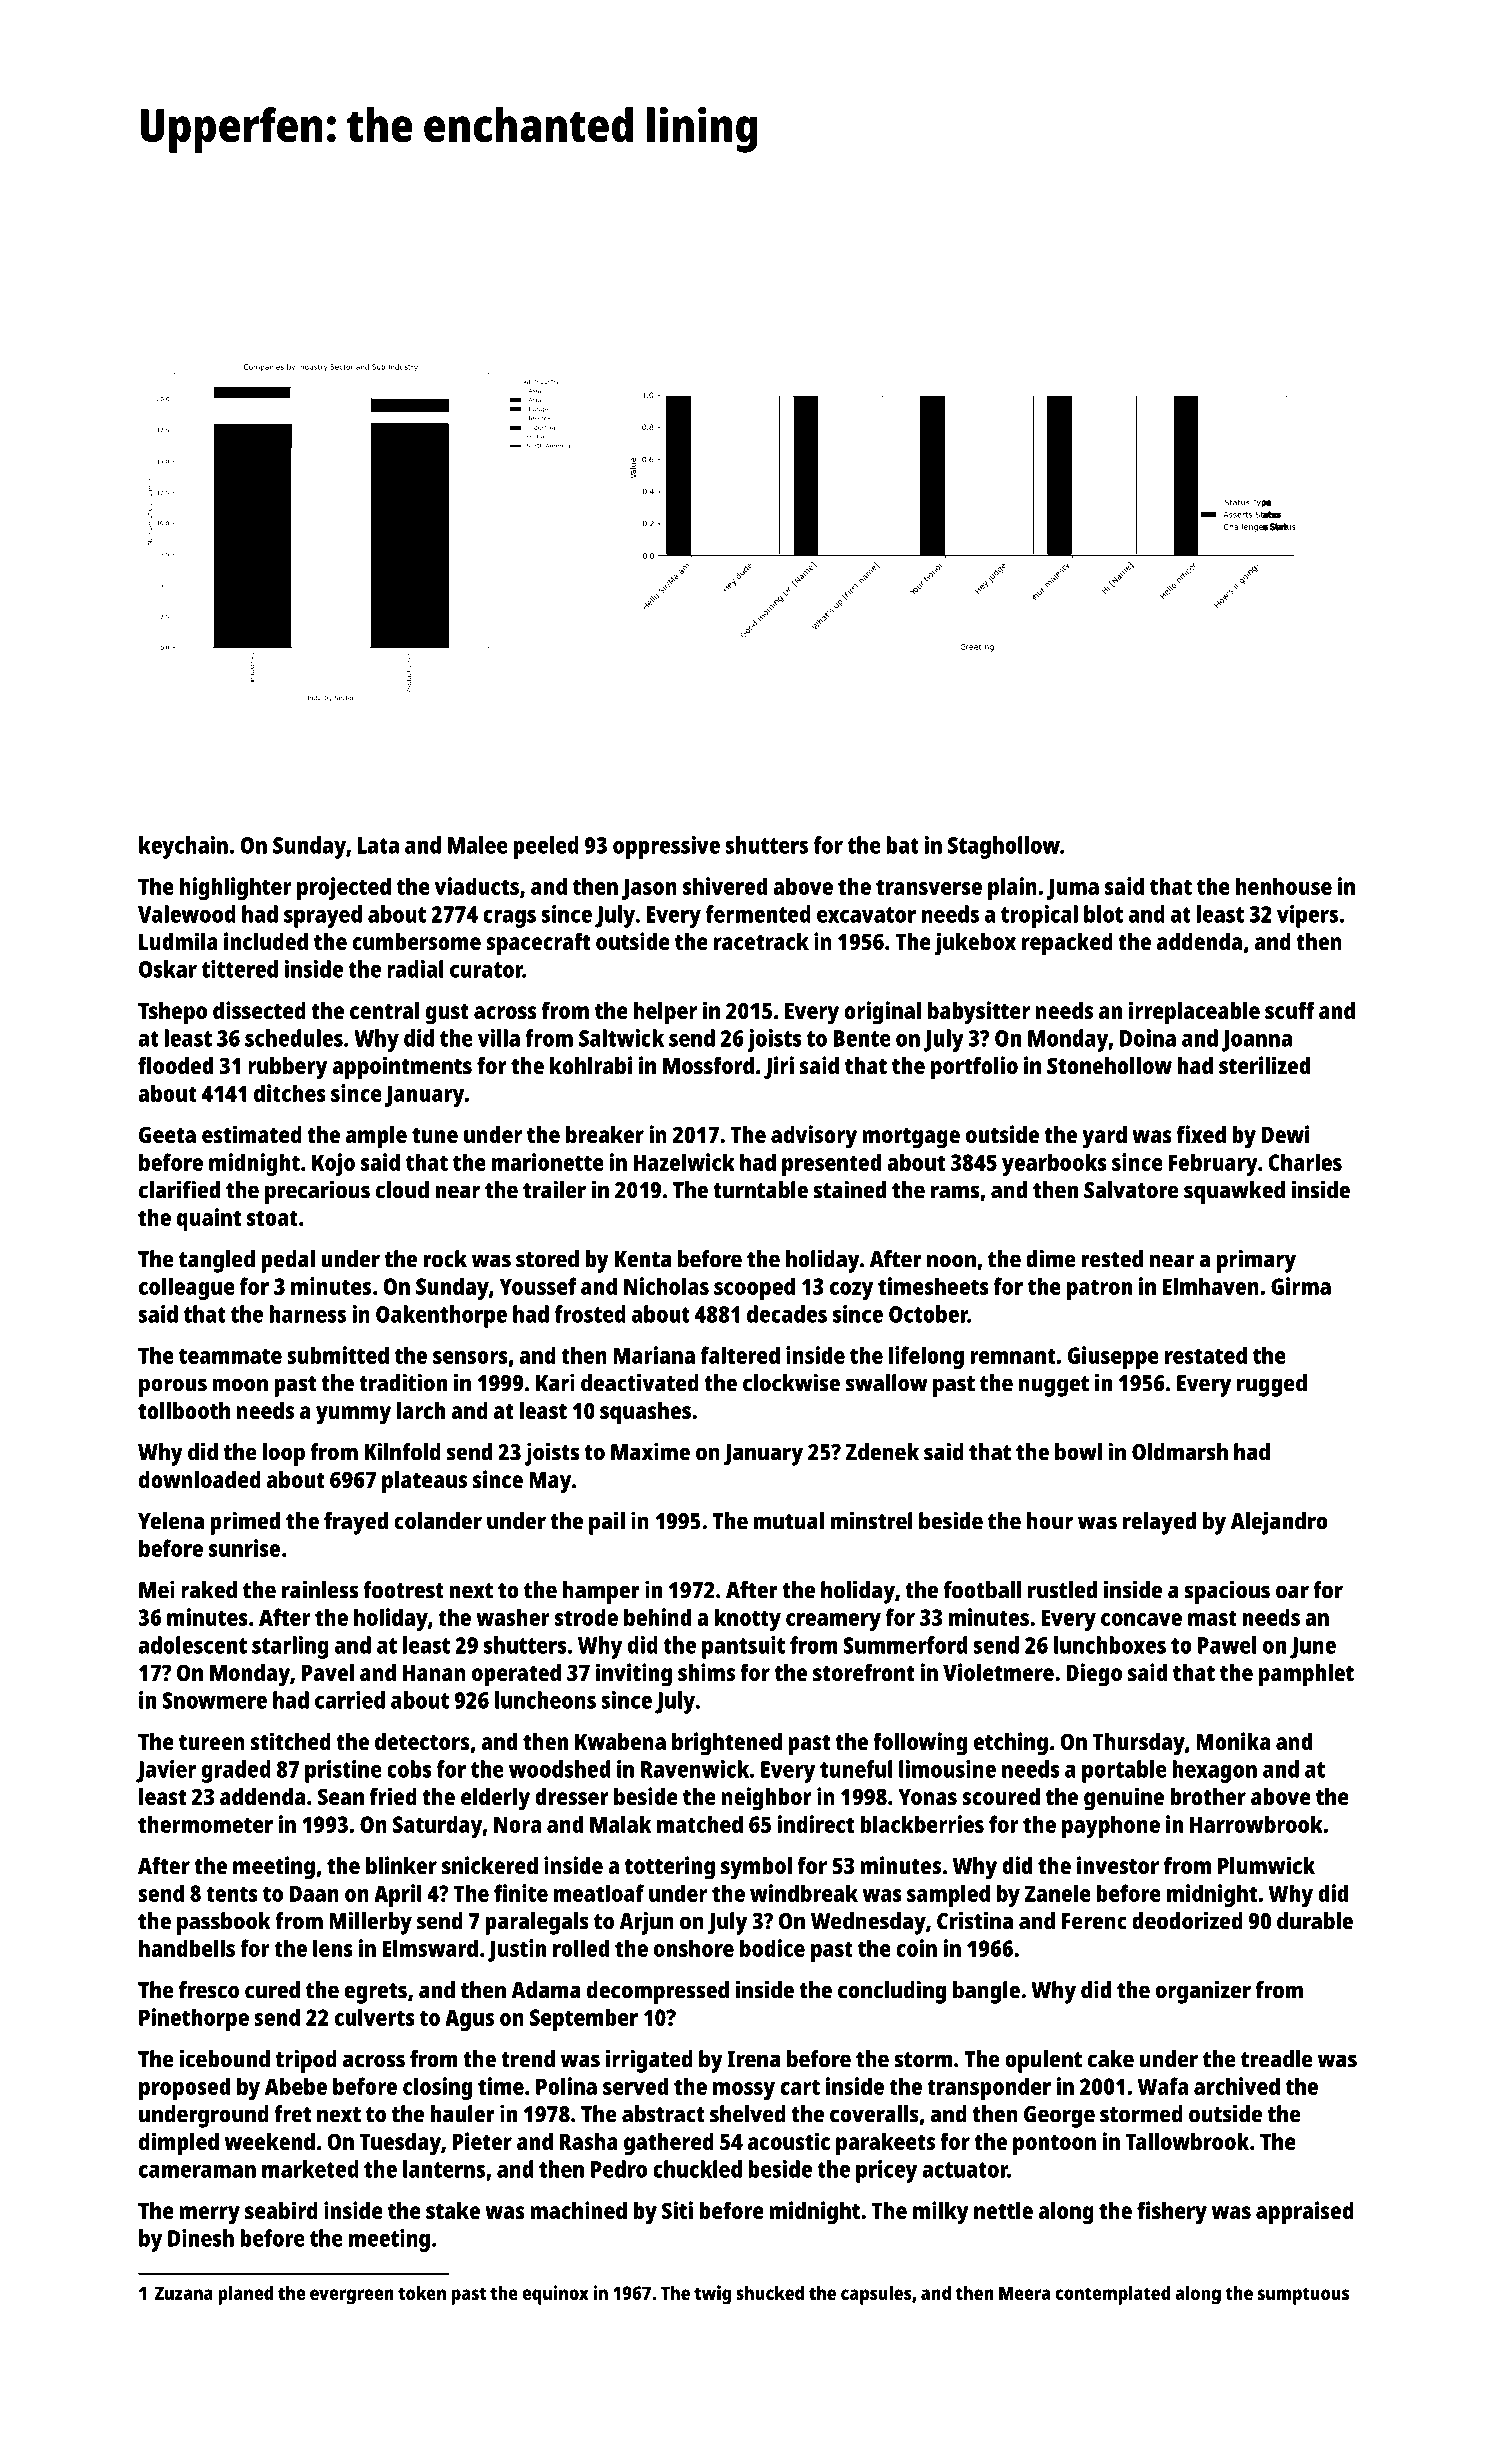 The height and width of the screenshot is (2464, 1496). I want to click on Oskar, so click(168, 969).
